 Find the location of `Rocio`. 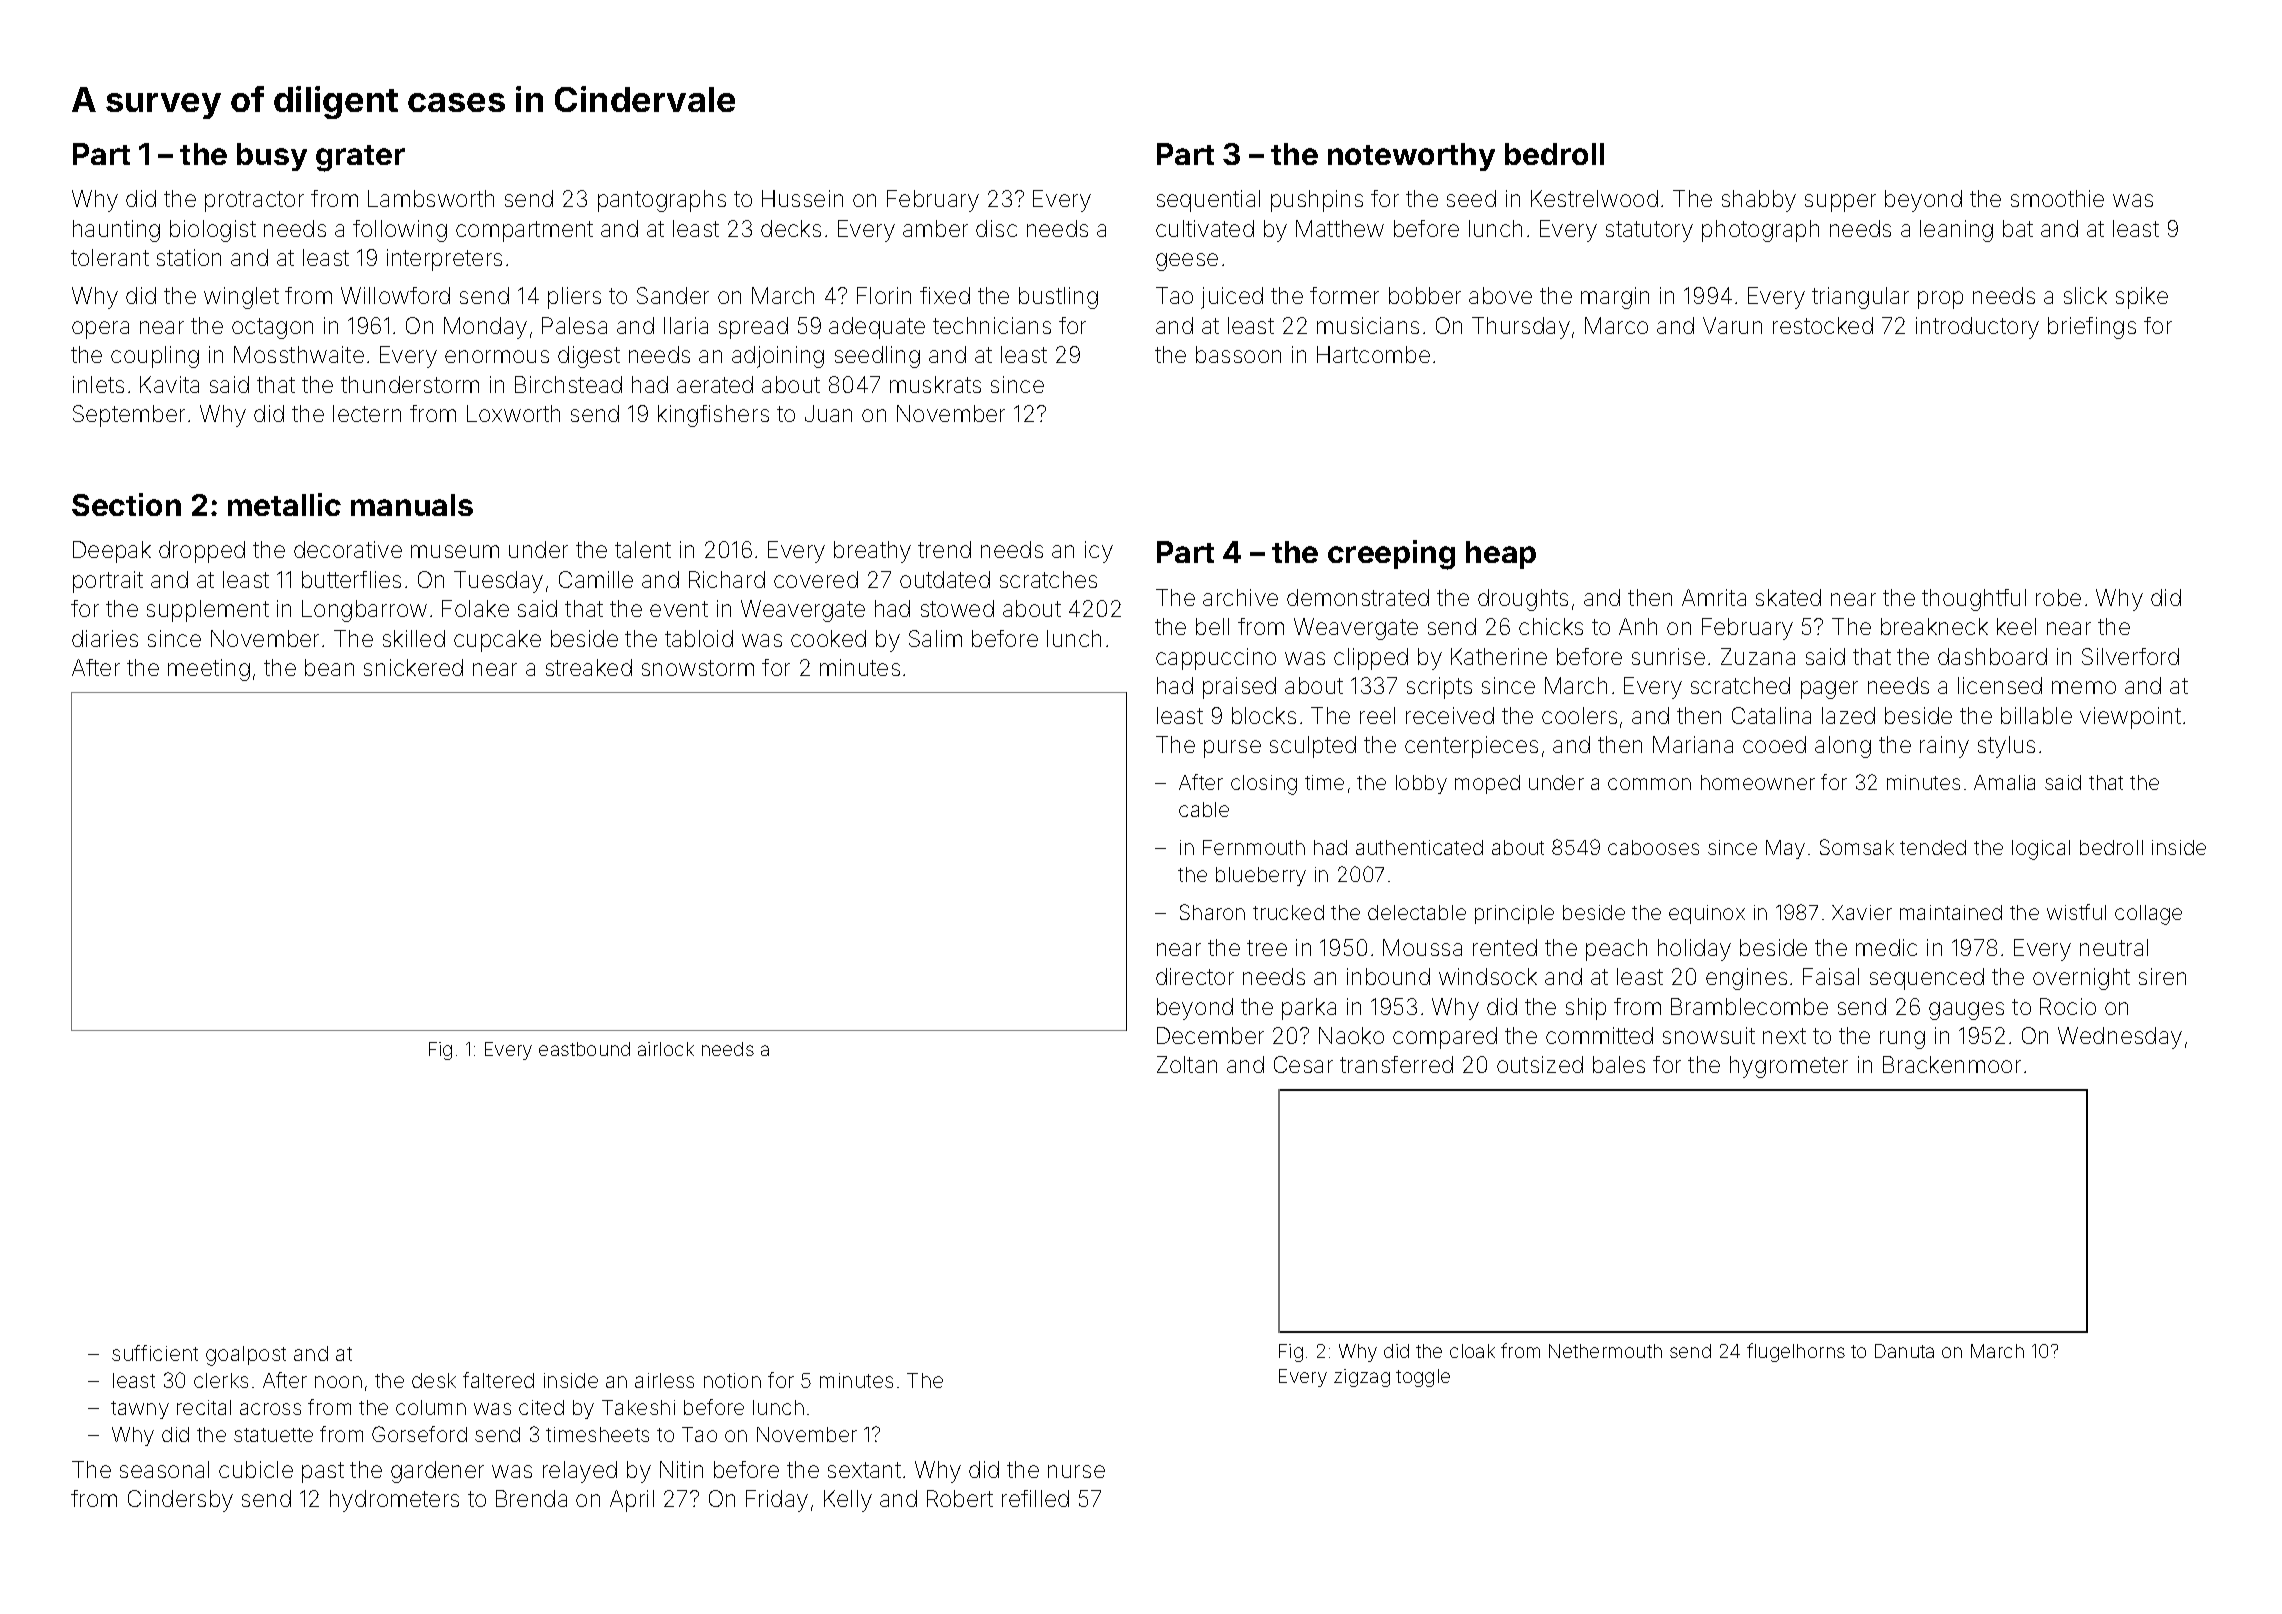

Rocio is located at coordinates (2068, 1006).
